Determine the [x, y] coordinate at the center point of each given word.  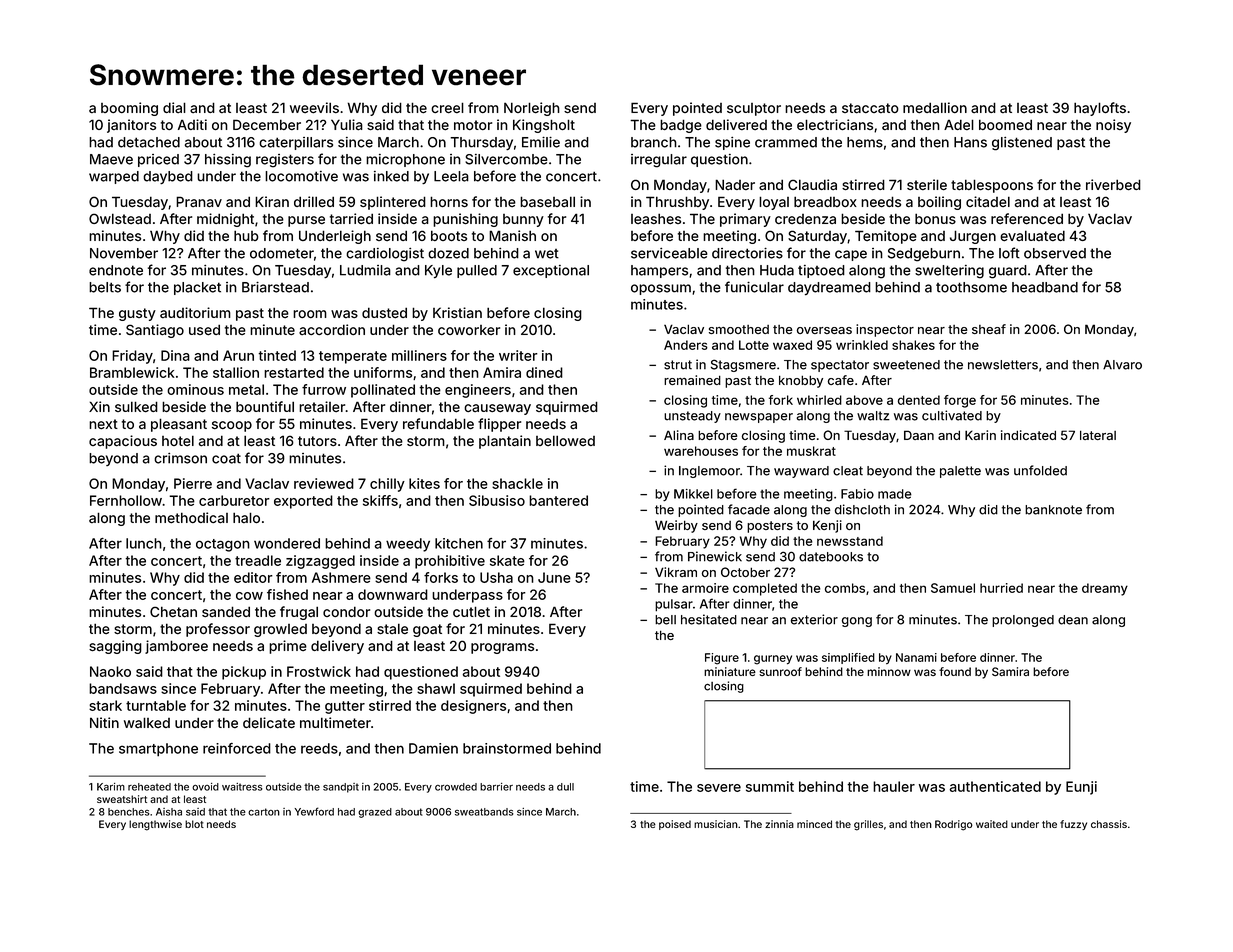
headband [1045, 287]
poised [675, 825]
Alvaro [1122, 365]
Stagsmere [743, 365]
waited [992, 824]
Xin [99, 406]
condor [346, 611]
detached [149, 142]
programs [502, 648]
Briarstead [275, 287]
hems [865, 142]
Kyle [438, 272]
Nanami [916, 657]
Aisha [169, 812]
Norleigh [532, 109]
